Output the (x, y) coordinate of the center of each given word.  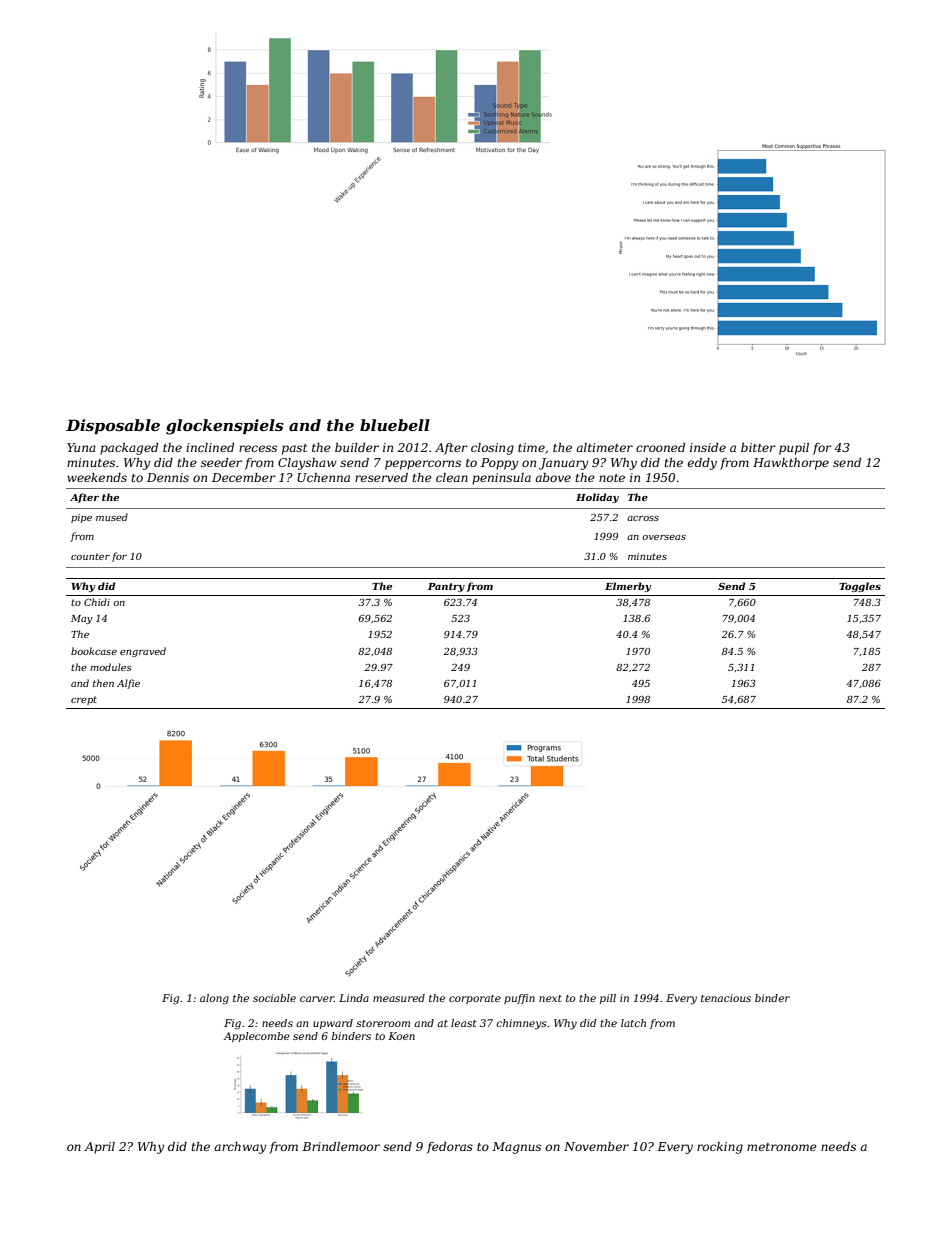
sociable (274, 998)
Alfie (128, 684)
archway (240, 1148)
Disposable (113, 426)
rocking (720, 1148)
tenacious (726, 998)
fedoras (450, 1148)
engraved (143, 652)
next (550, 998)
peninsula (501, 479)
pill (608, 999)
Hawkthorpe (791, 464)
